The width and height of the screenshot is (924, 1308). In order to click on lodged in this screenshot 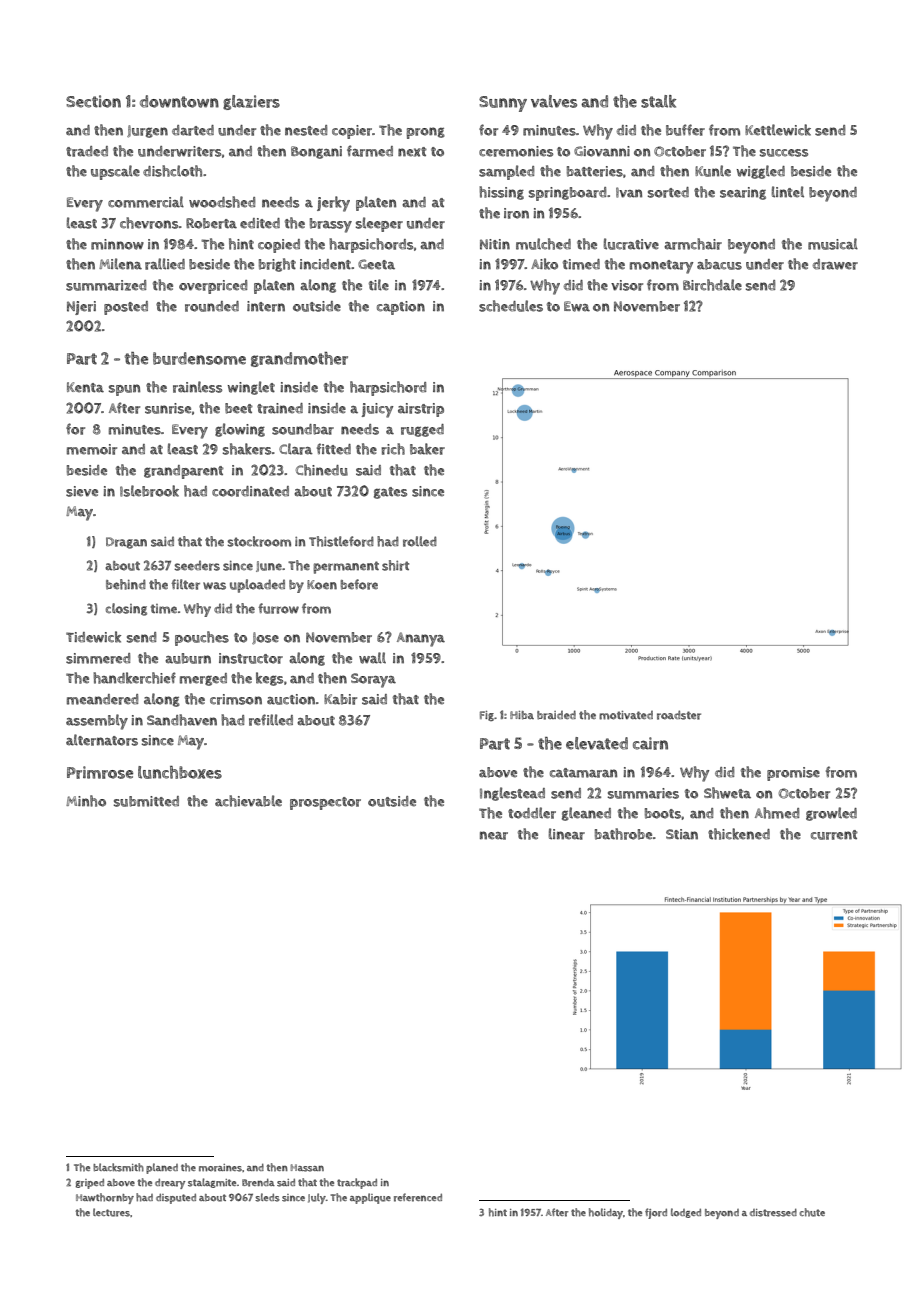, I will do `click(686, 1213)`.
